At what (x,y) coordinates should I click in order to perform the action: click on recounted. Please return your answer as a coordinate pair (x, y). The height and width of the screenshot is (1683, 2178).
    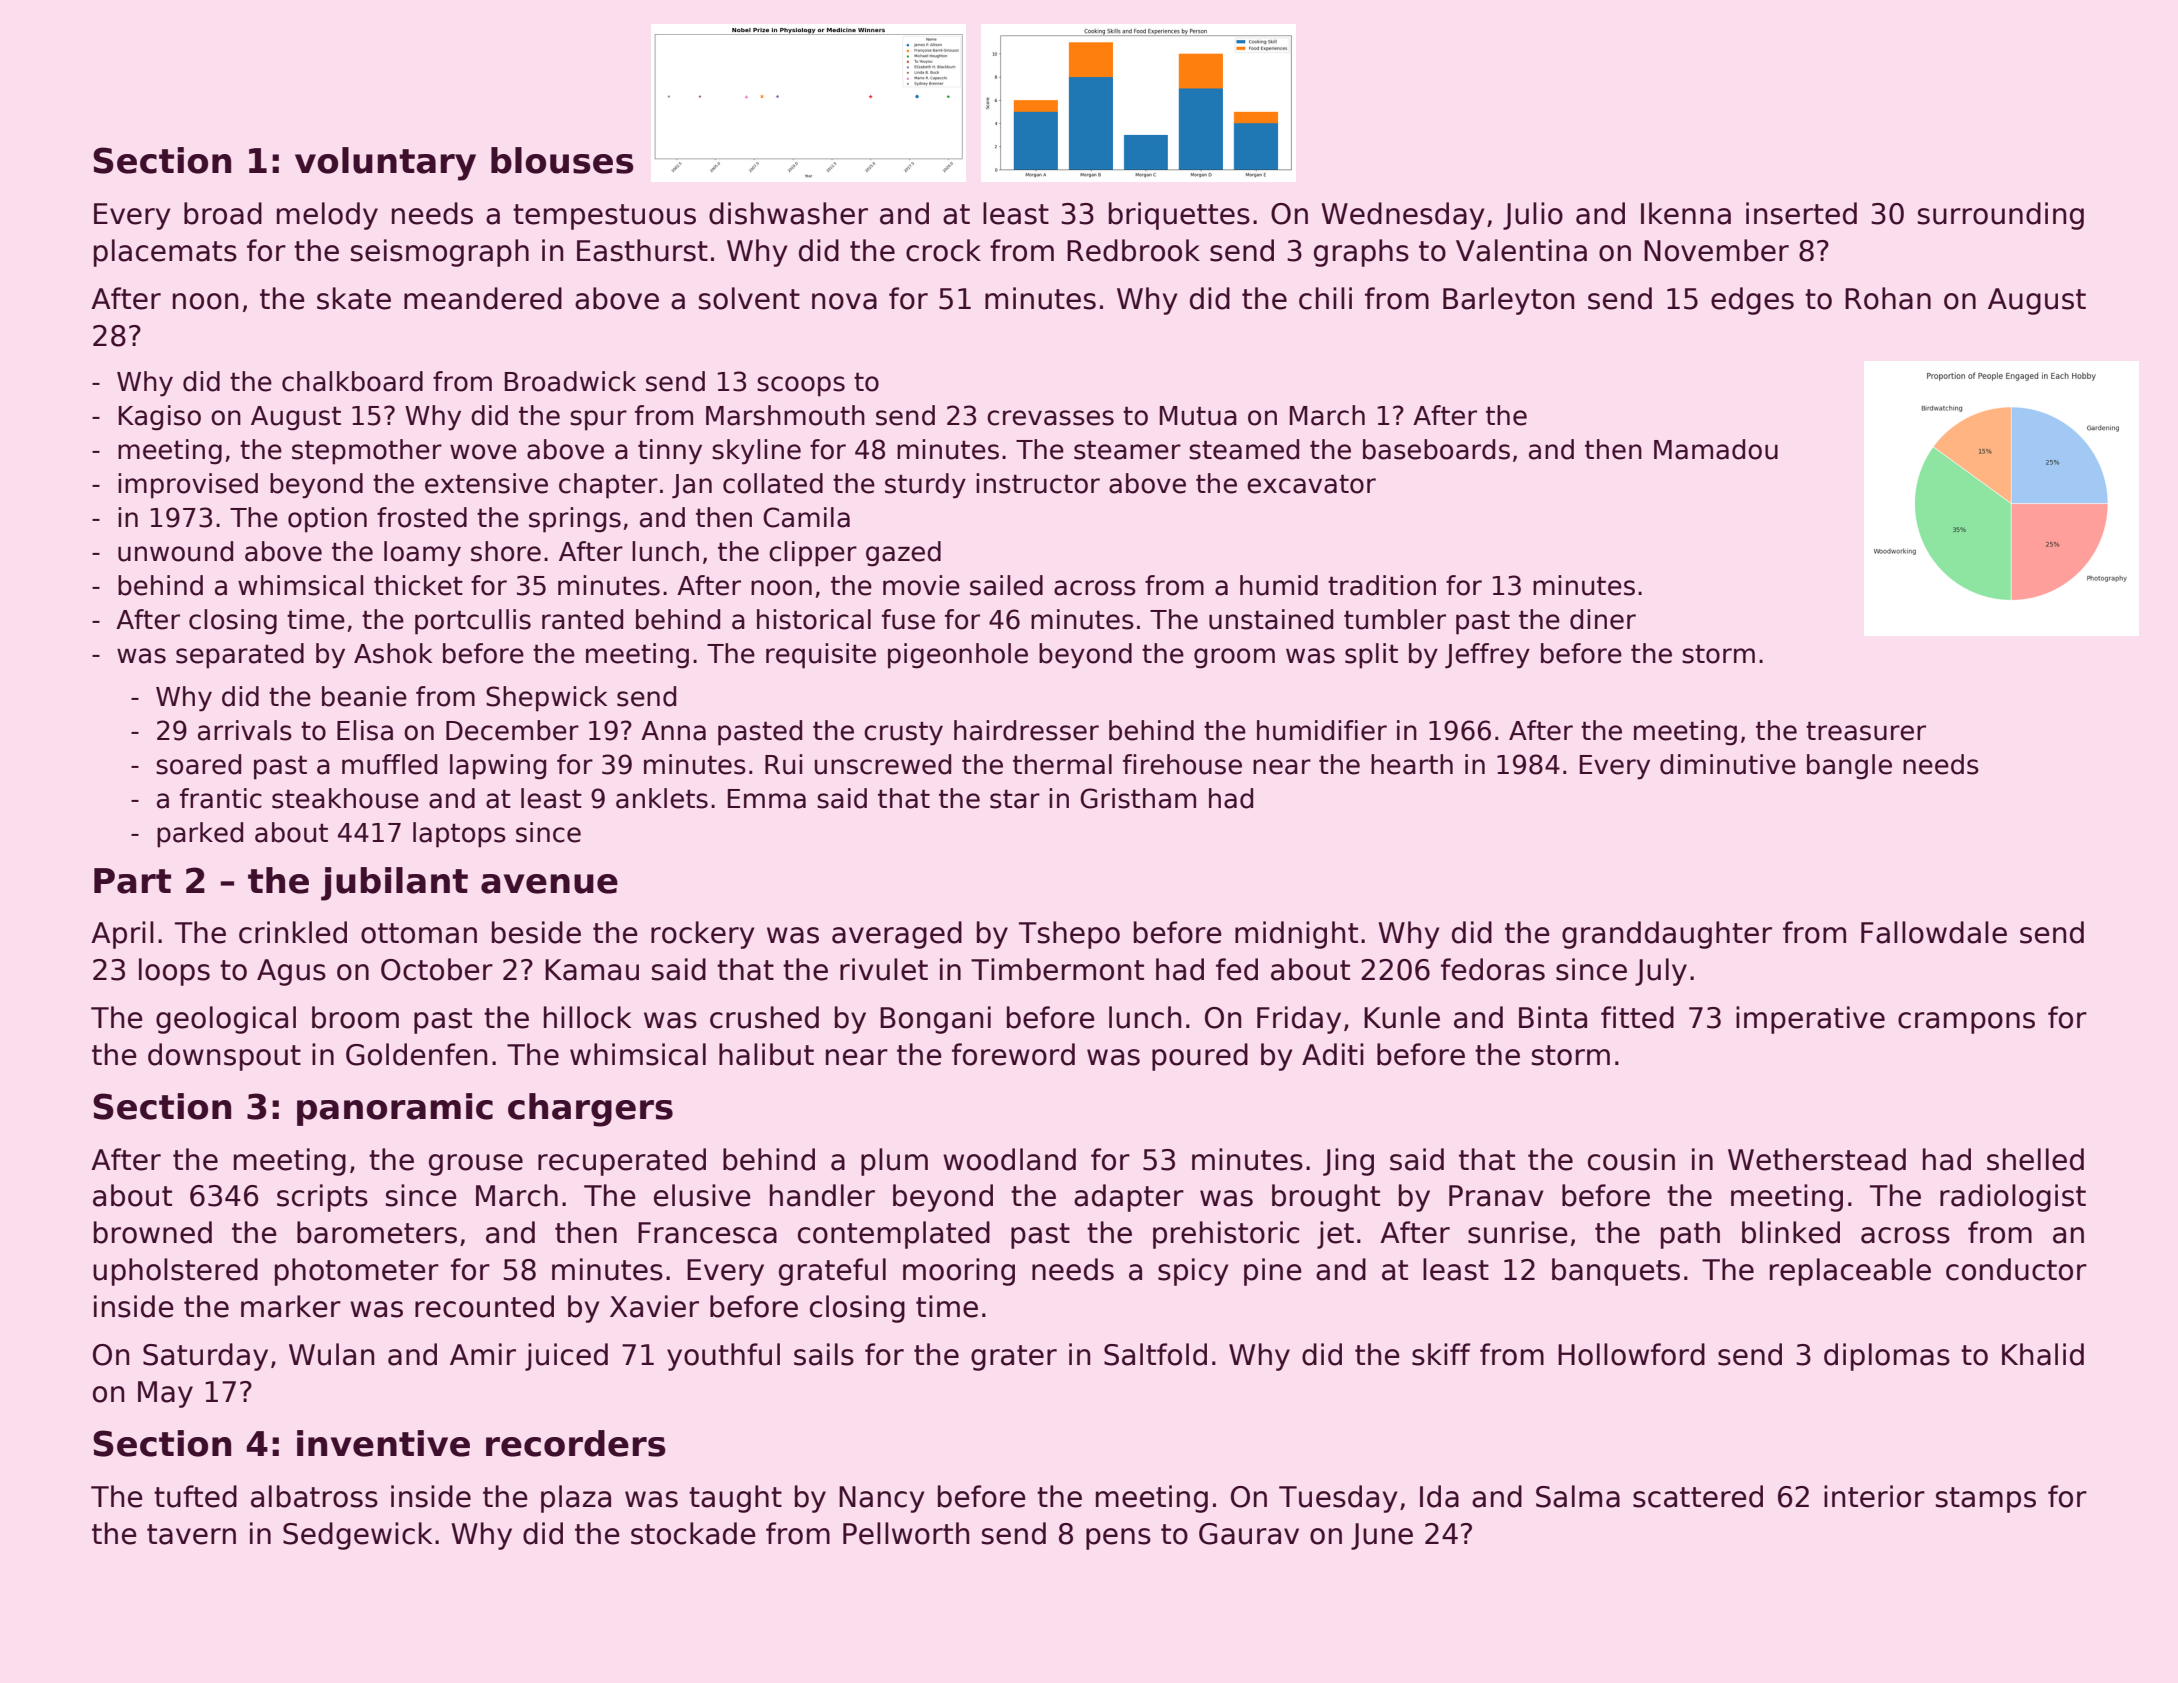
    Looking at the image, I should click on (484, 1306).
